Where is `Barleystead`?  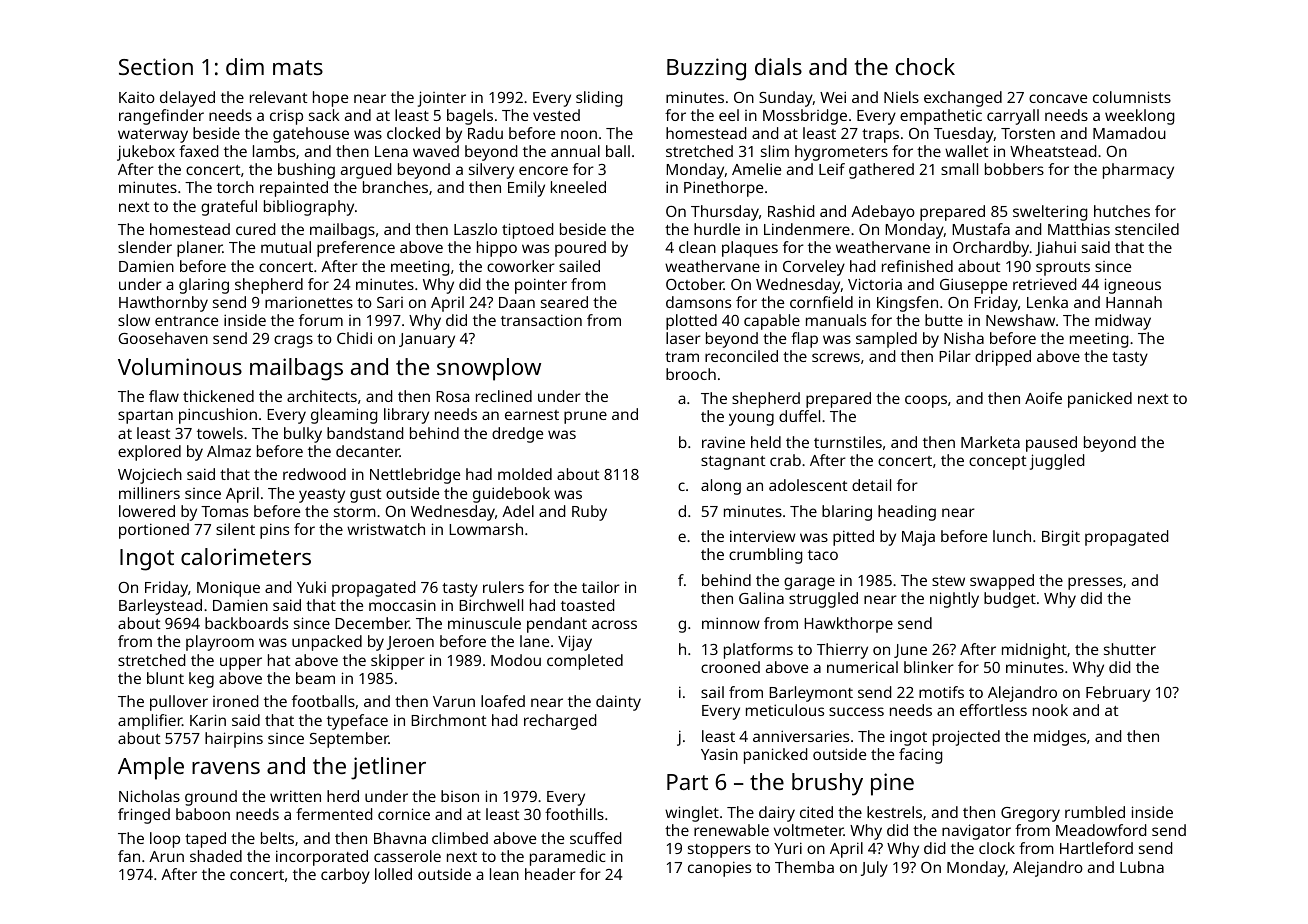 Barleystead is located at coordinates (160, 607).
